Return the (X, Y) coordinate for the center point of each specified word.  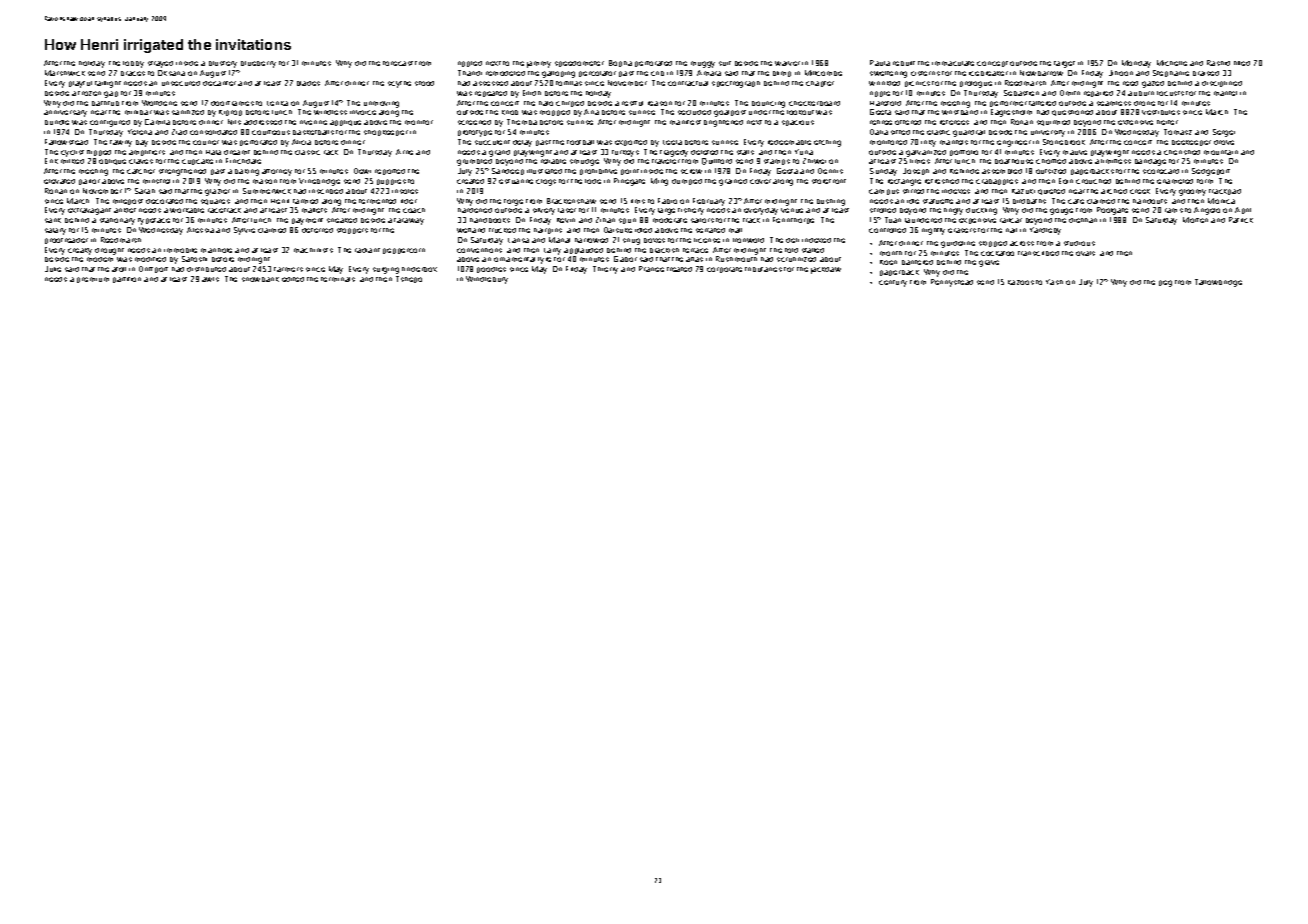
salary (55, 231)
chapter (820, 84)
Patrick (1241, 220)
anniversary (65, 113)
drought (109, 251)
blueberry (258, 64)
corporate (724, 270)
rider (409, 201)
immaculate (953, 63)
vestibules (1161, 112)
